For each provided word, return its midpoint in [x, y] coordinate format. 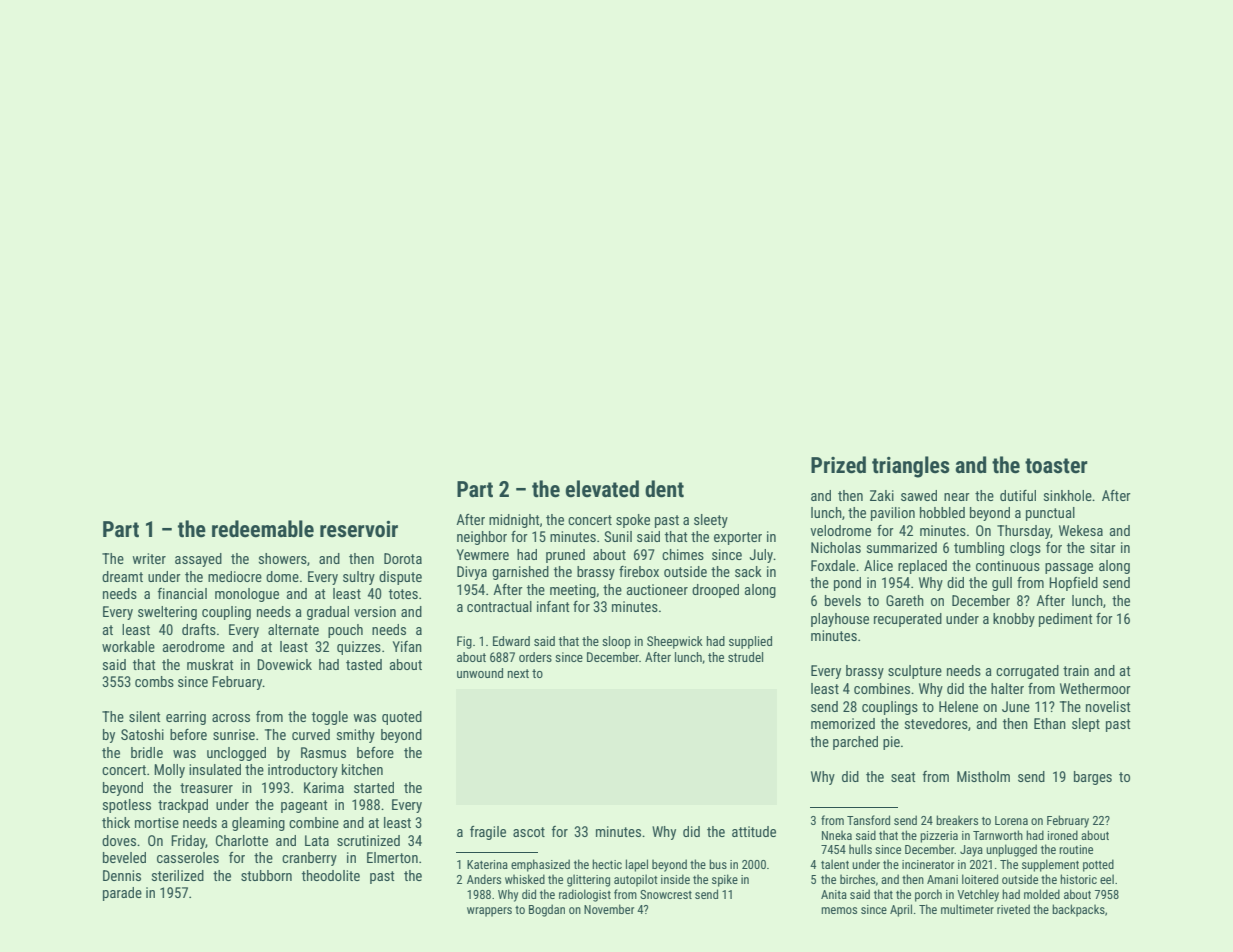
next [518, 673]
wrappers [489, 912]
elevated [602, 489]
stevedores [936, 723]
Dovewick [284, 664]
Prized [838, 465]
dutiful [1018, 495]
